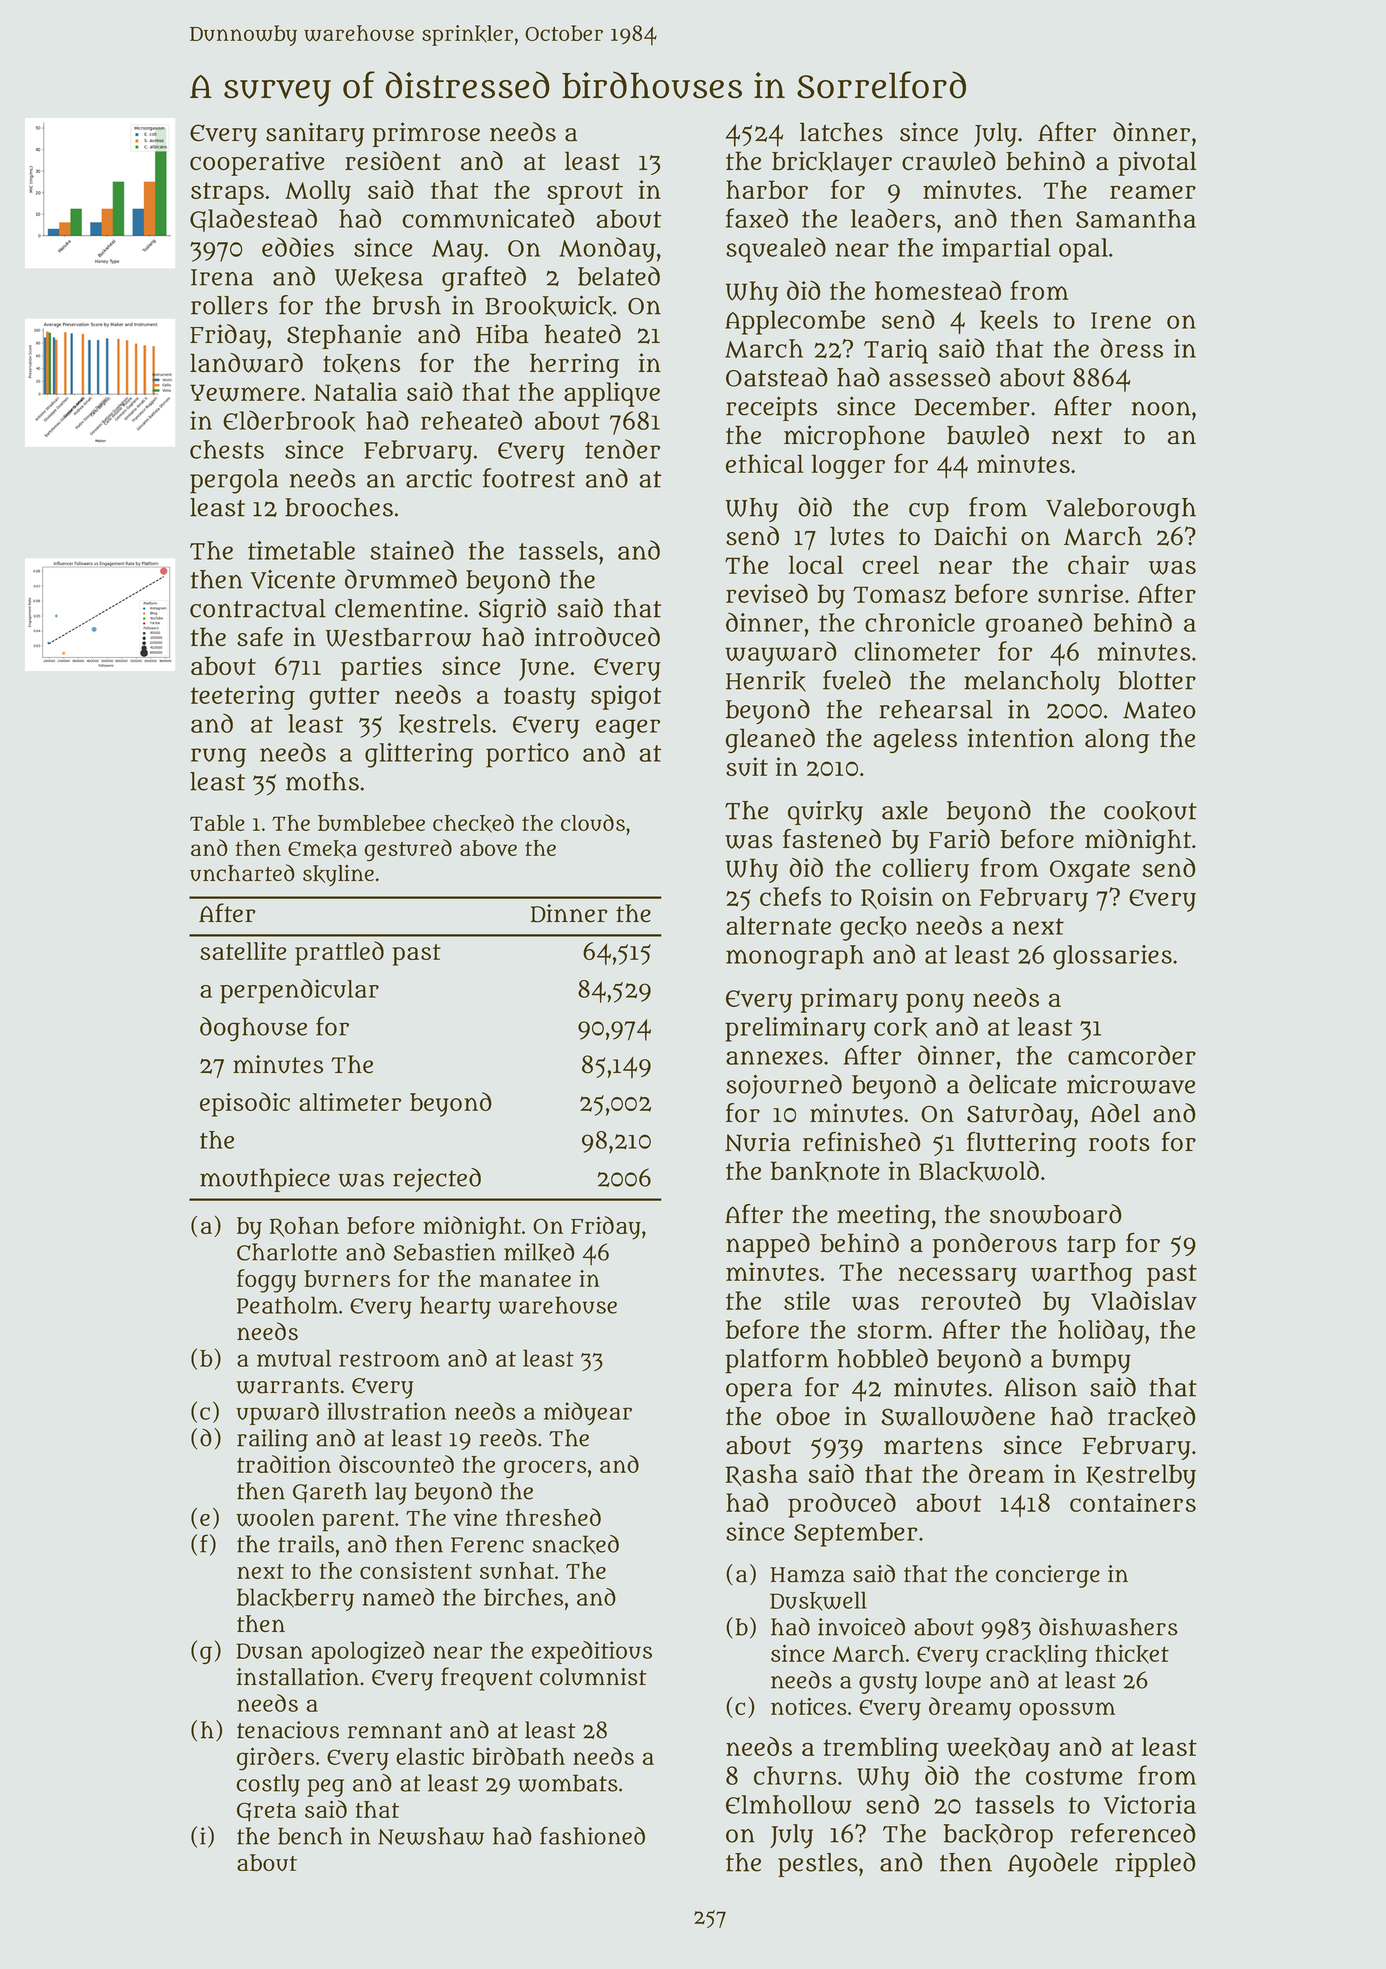 Image resolution: width=1386 pixels, height=1969 pixels. Describe the element at coordinates (949, 161) in the page. I see `crawled` at that location.
